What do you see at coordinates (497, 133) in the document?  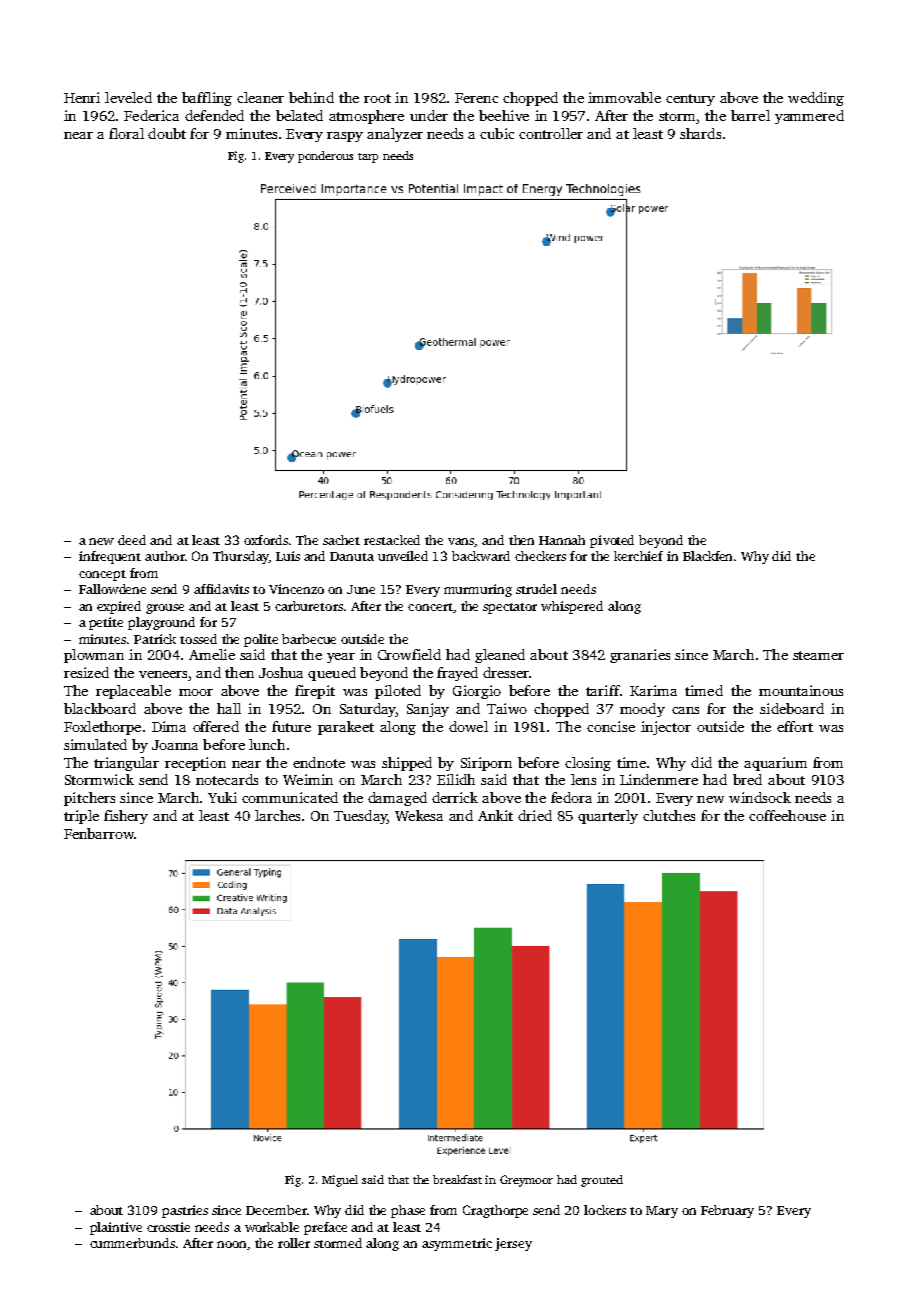 I see `cubic` at bounding box center [497, 133].
